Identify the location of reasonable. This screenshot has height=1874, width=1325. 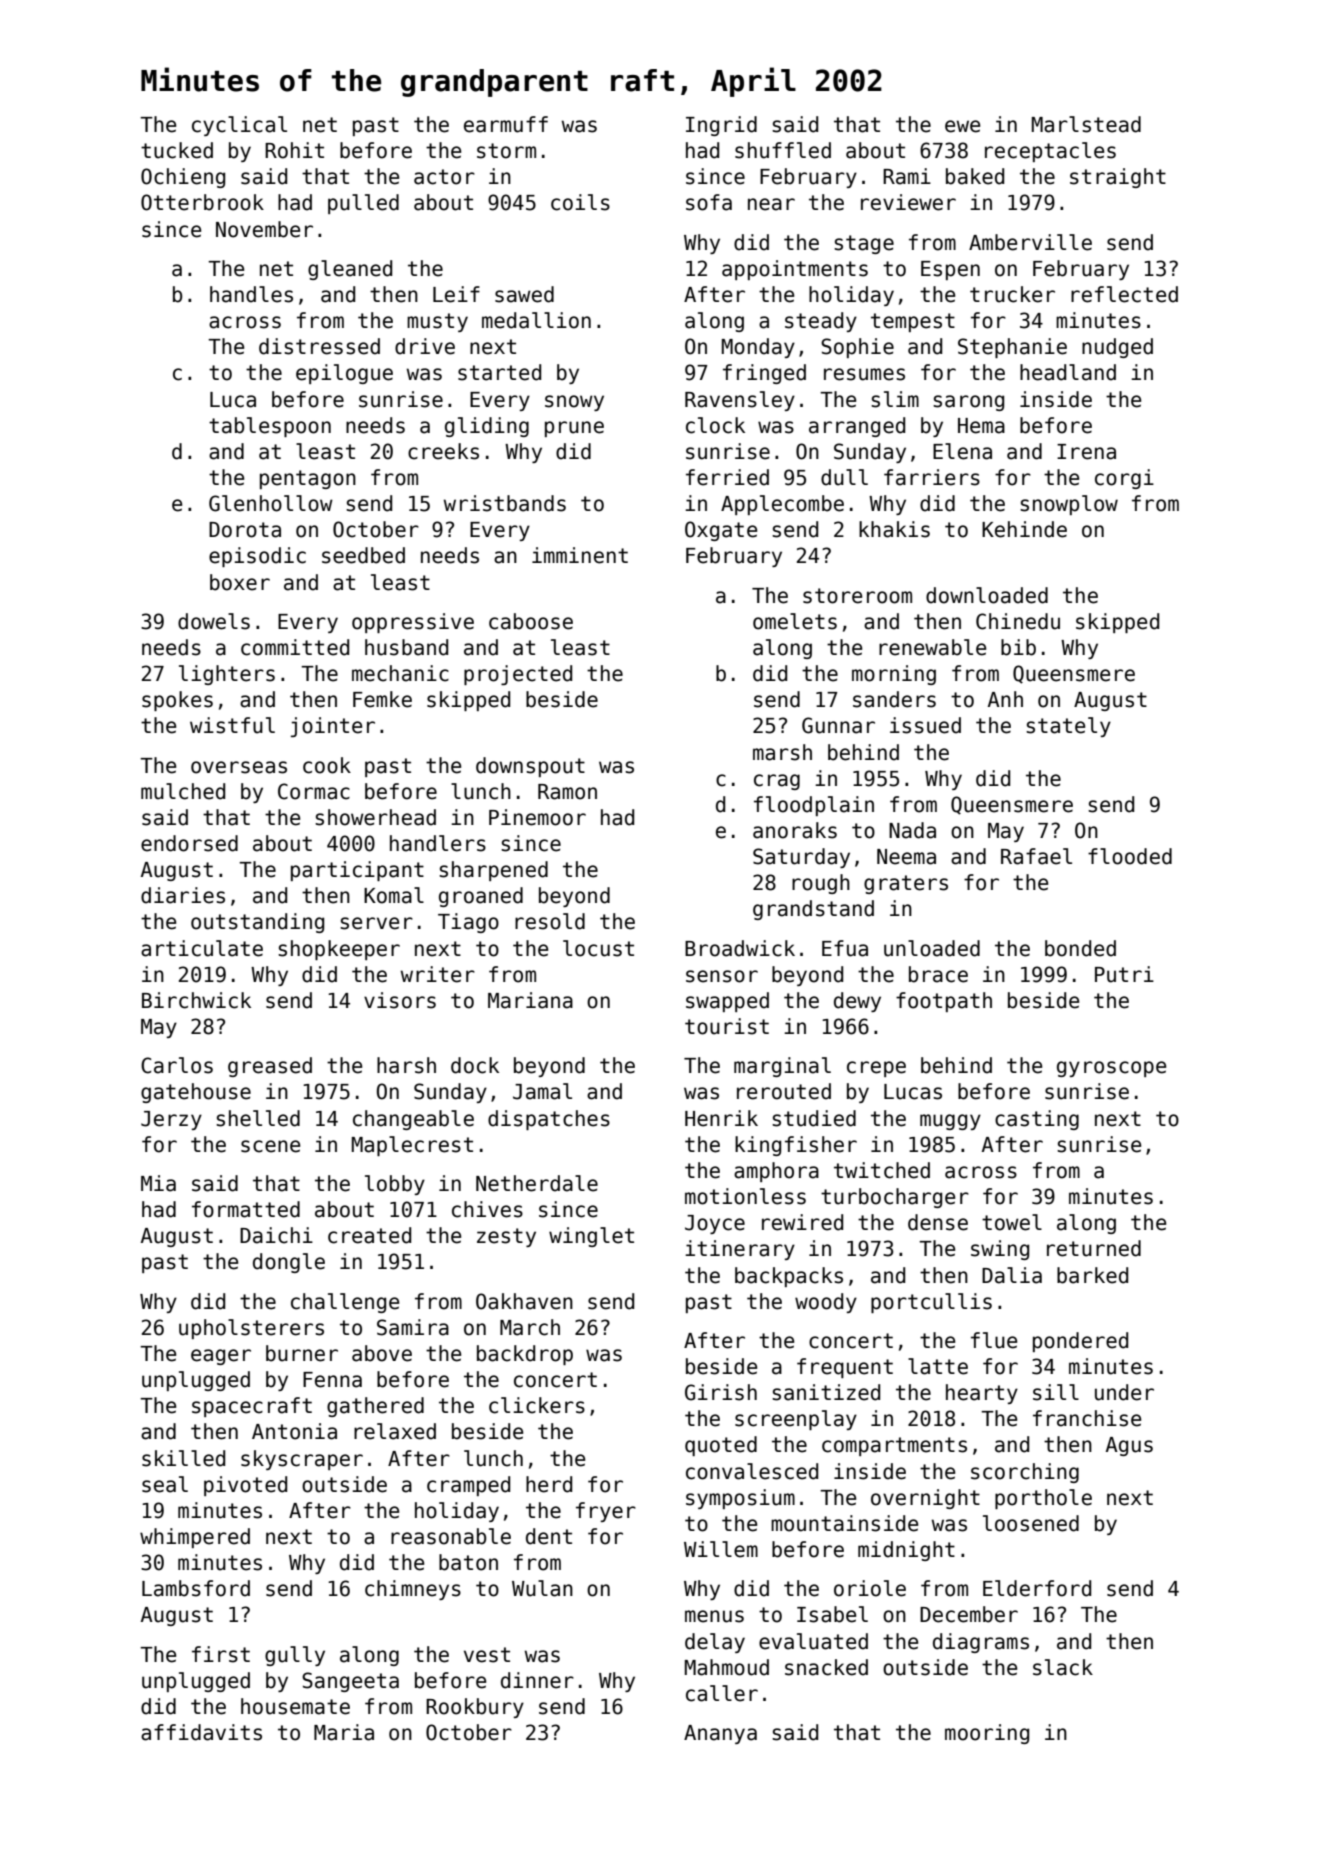
(451, 1536).
